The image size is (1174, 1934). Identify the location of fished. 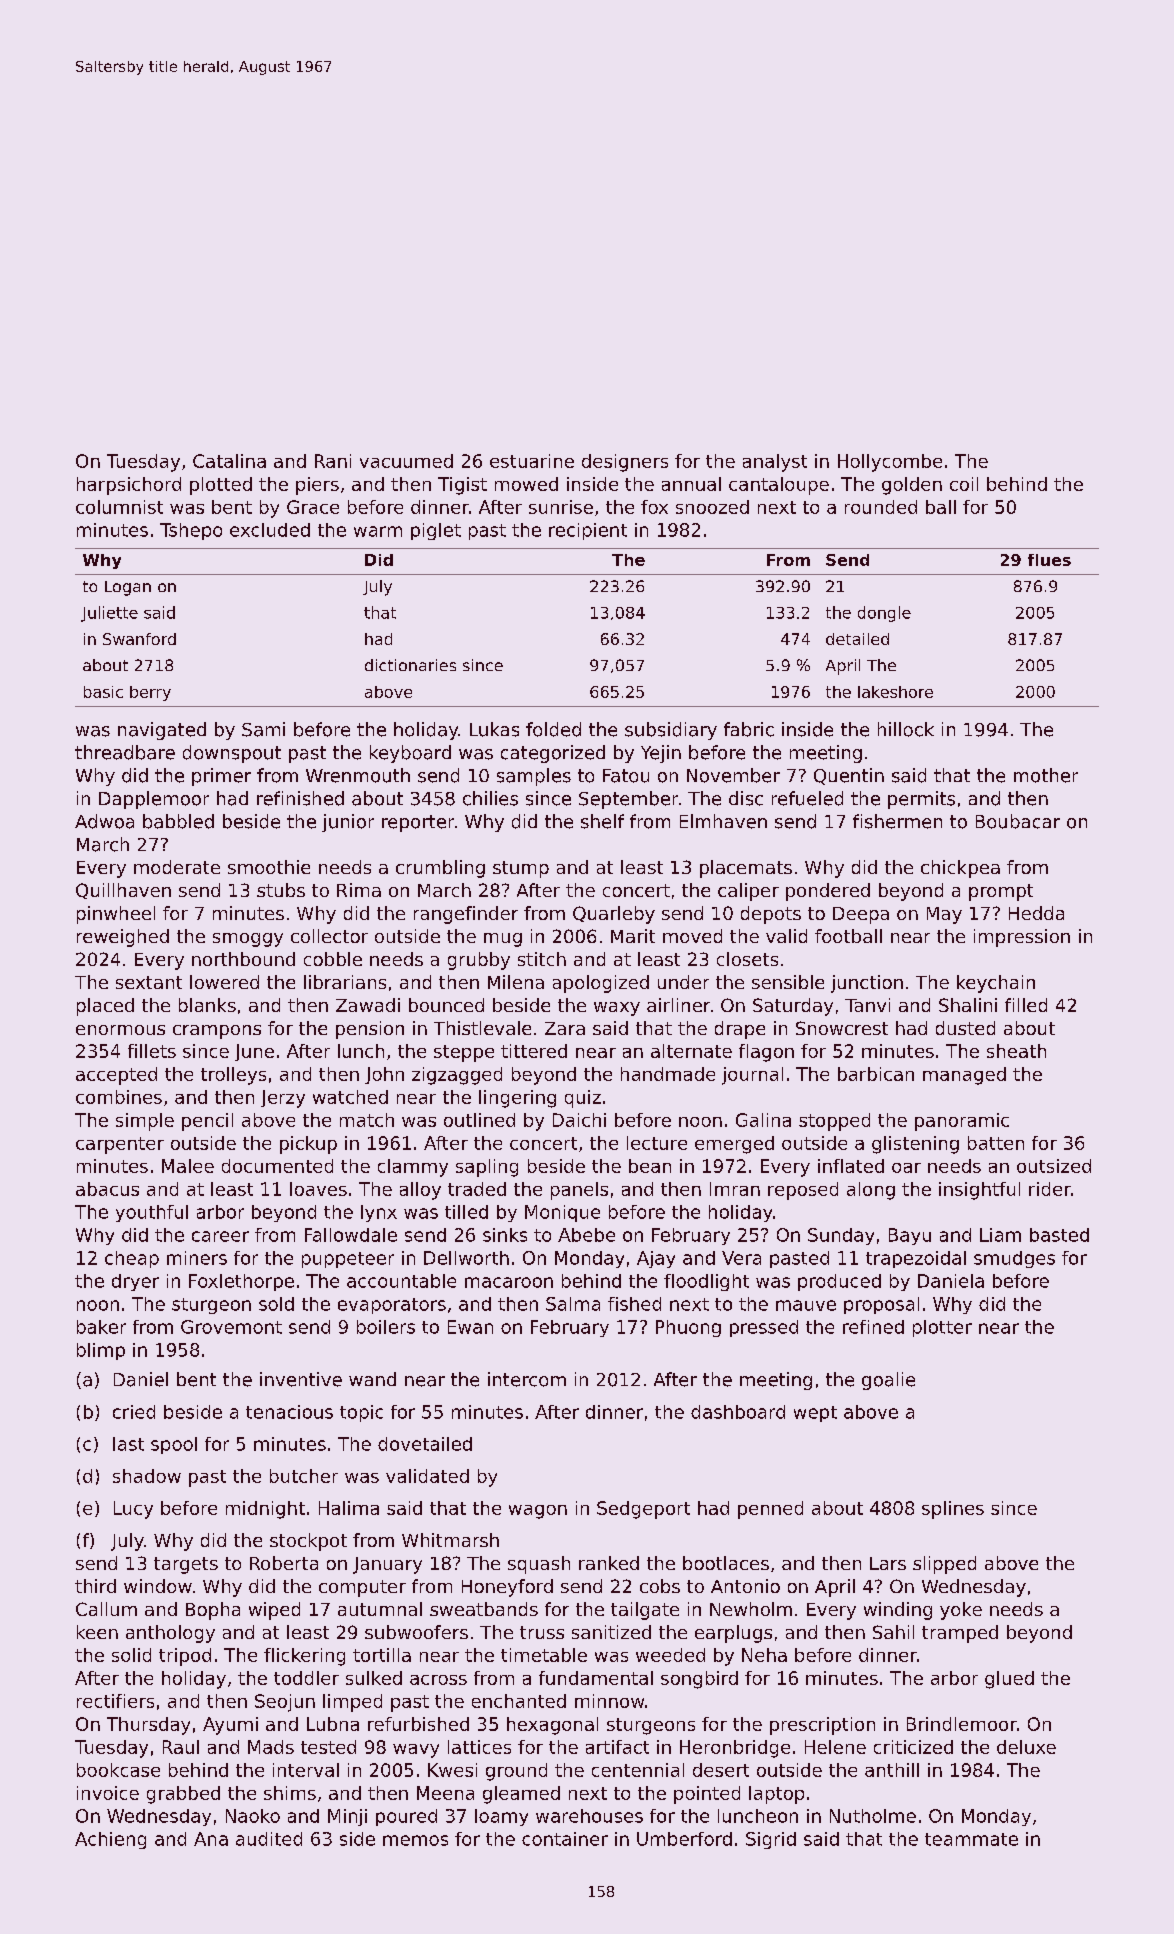
(634, 1304).
